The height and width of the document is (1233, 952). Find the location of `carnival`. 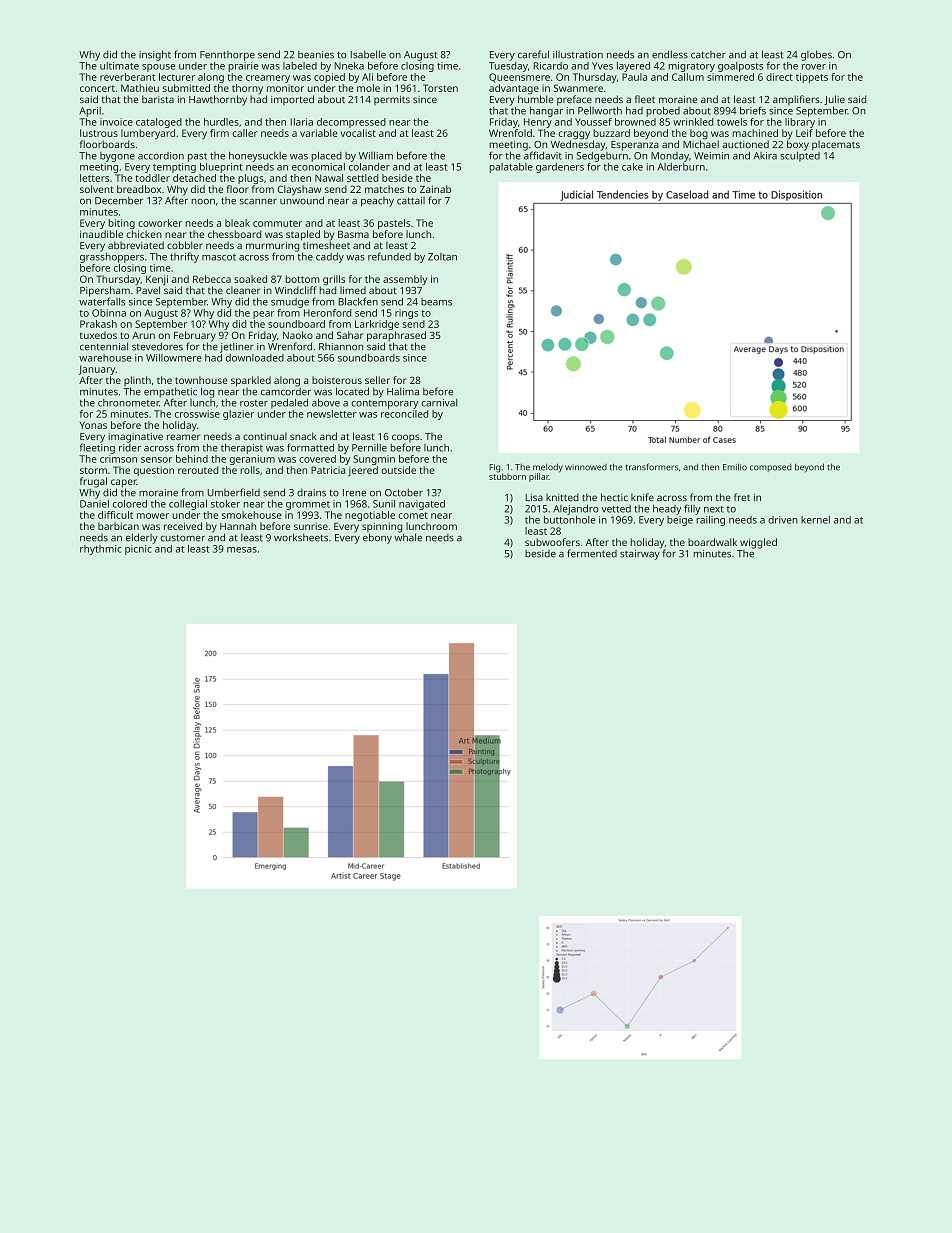

carnival is located at coordinates (439, 403).
